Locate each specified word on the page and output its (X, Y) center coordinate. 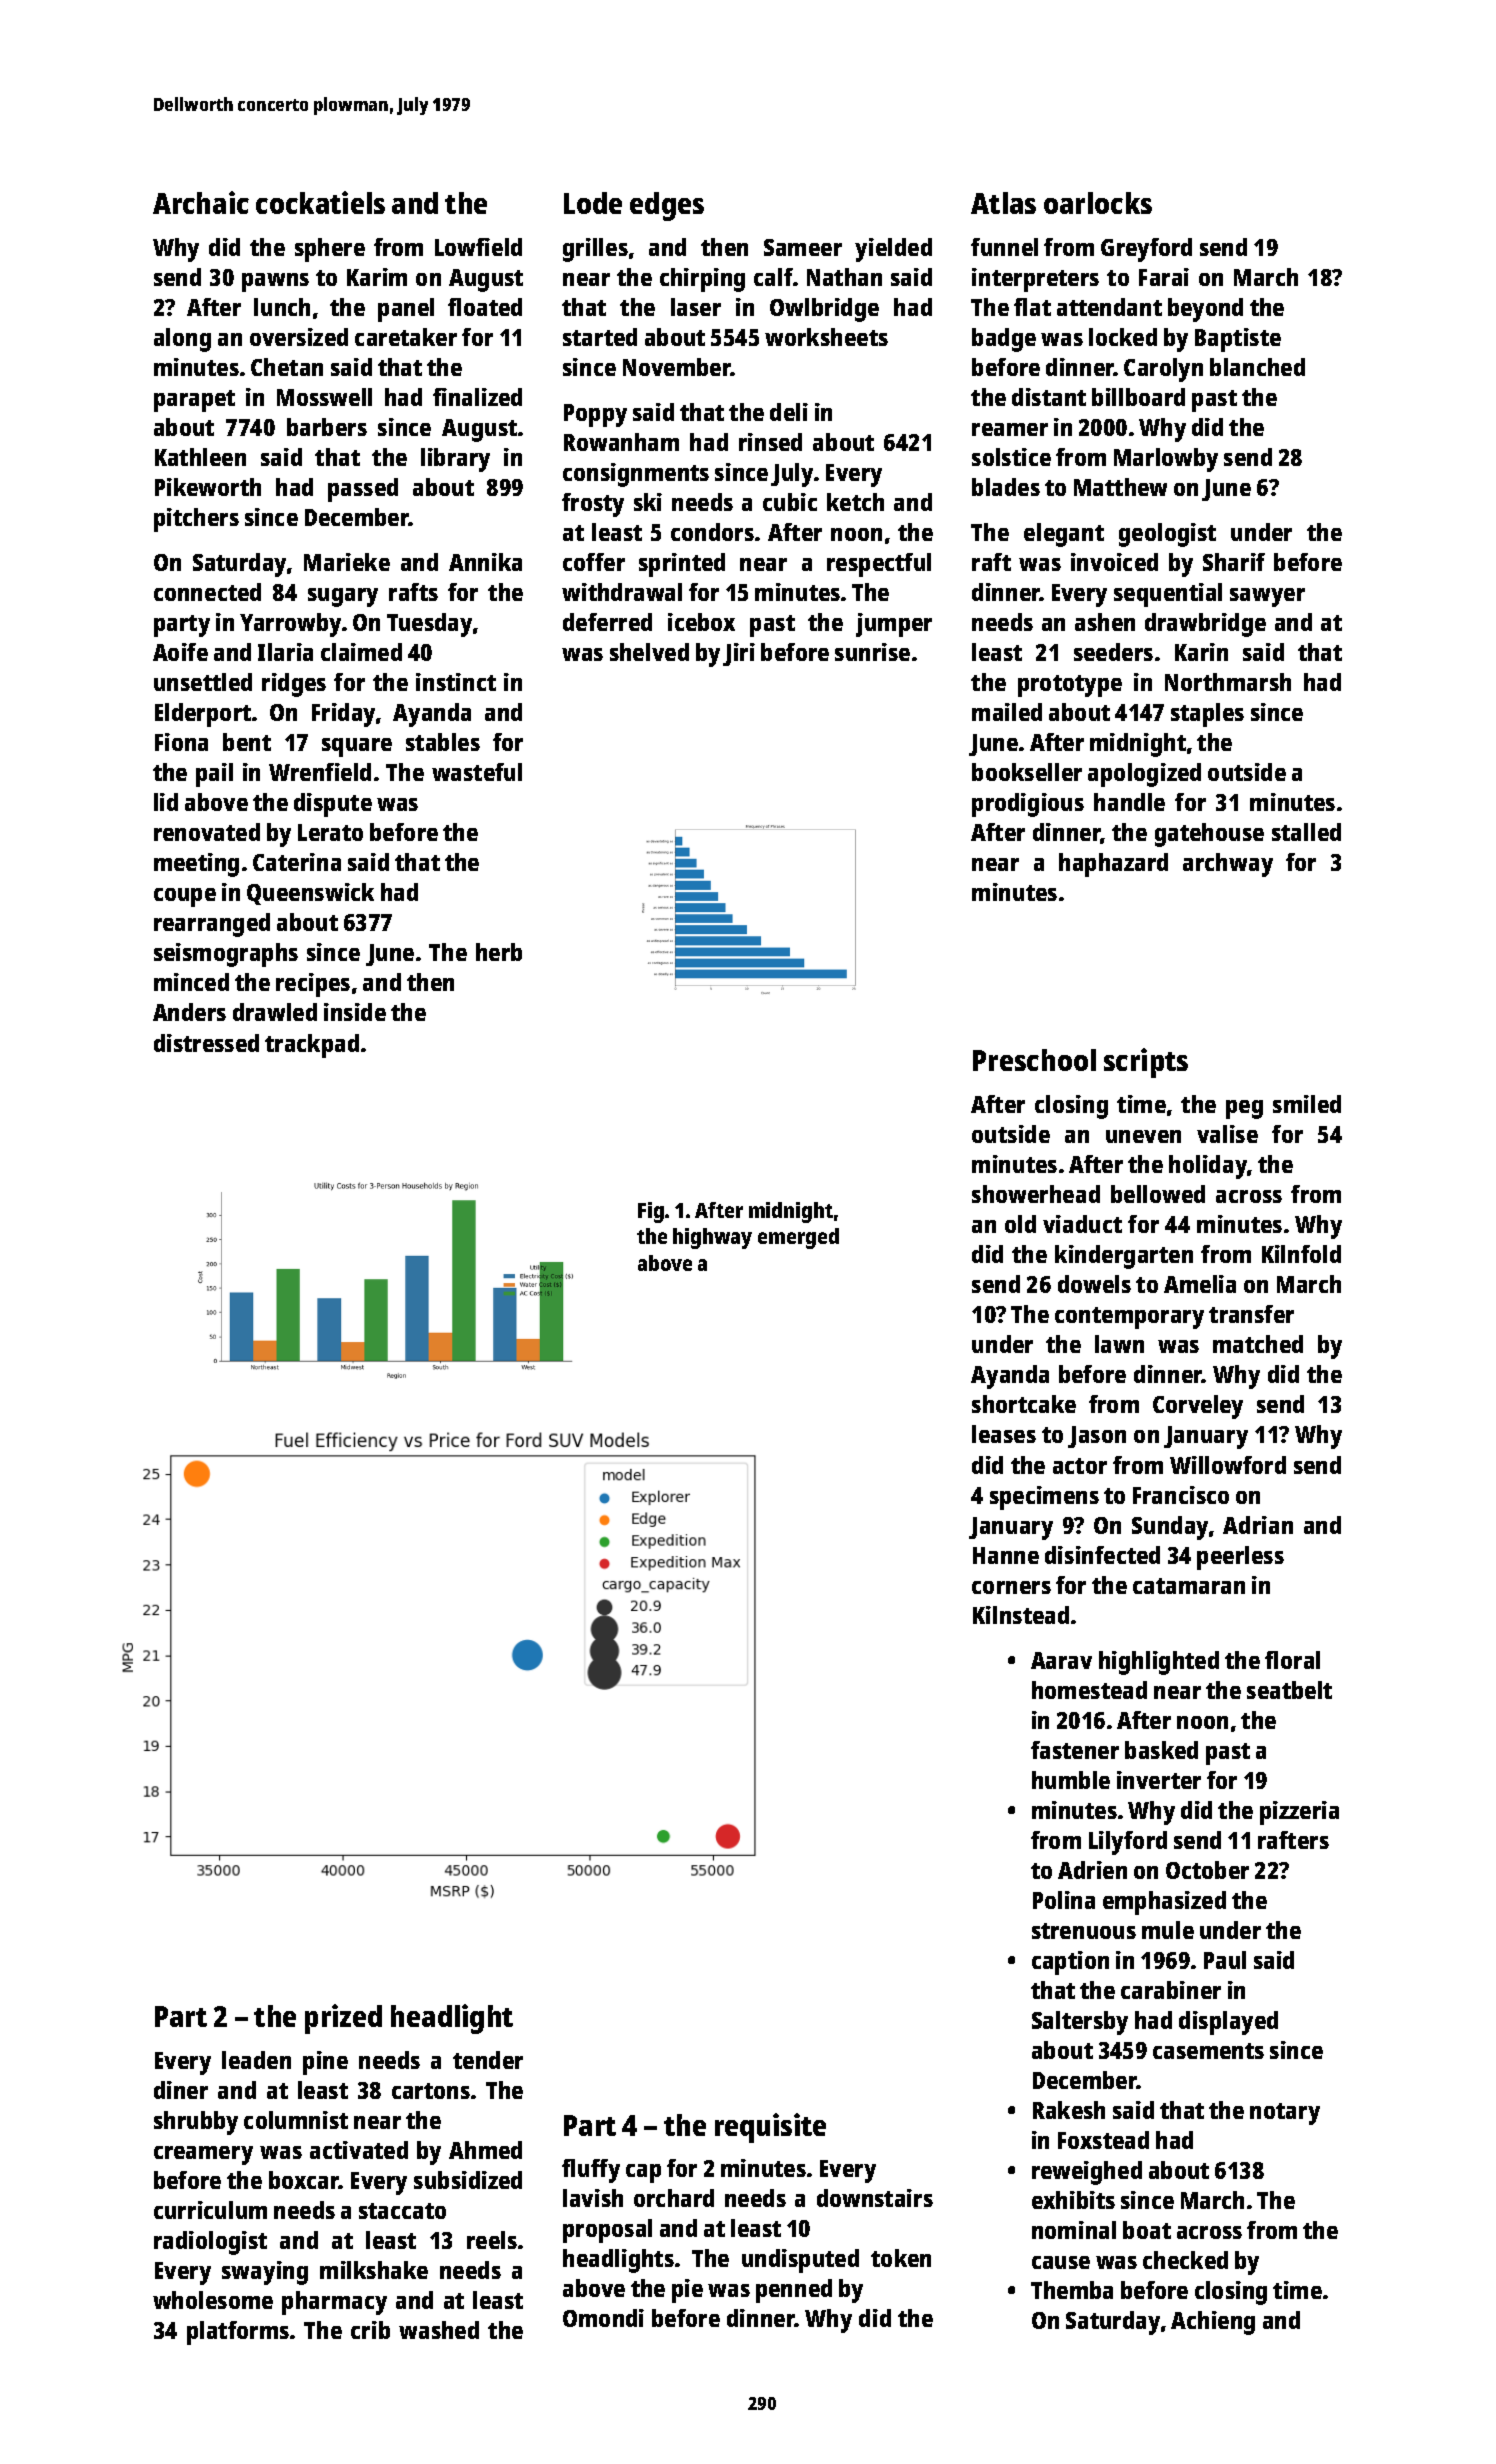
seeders (1113, 652)
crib (370, 2330)
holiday (1208, 1167)
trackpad (312, 1046)
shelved (649, 652)
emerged (798, 1238)
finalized (477, 397)
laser (696, 307)
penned (794, 2291)
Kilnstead (1021, 1615)
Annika (485, 562)
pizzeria (1299, 1813)
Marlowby (1166, 460)
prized (343, 2019)
